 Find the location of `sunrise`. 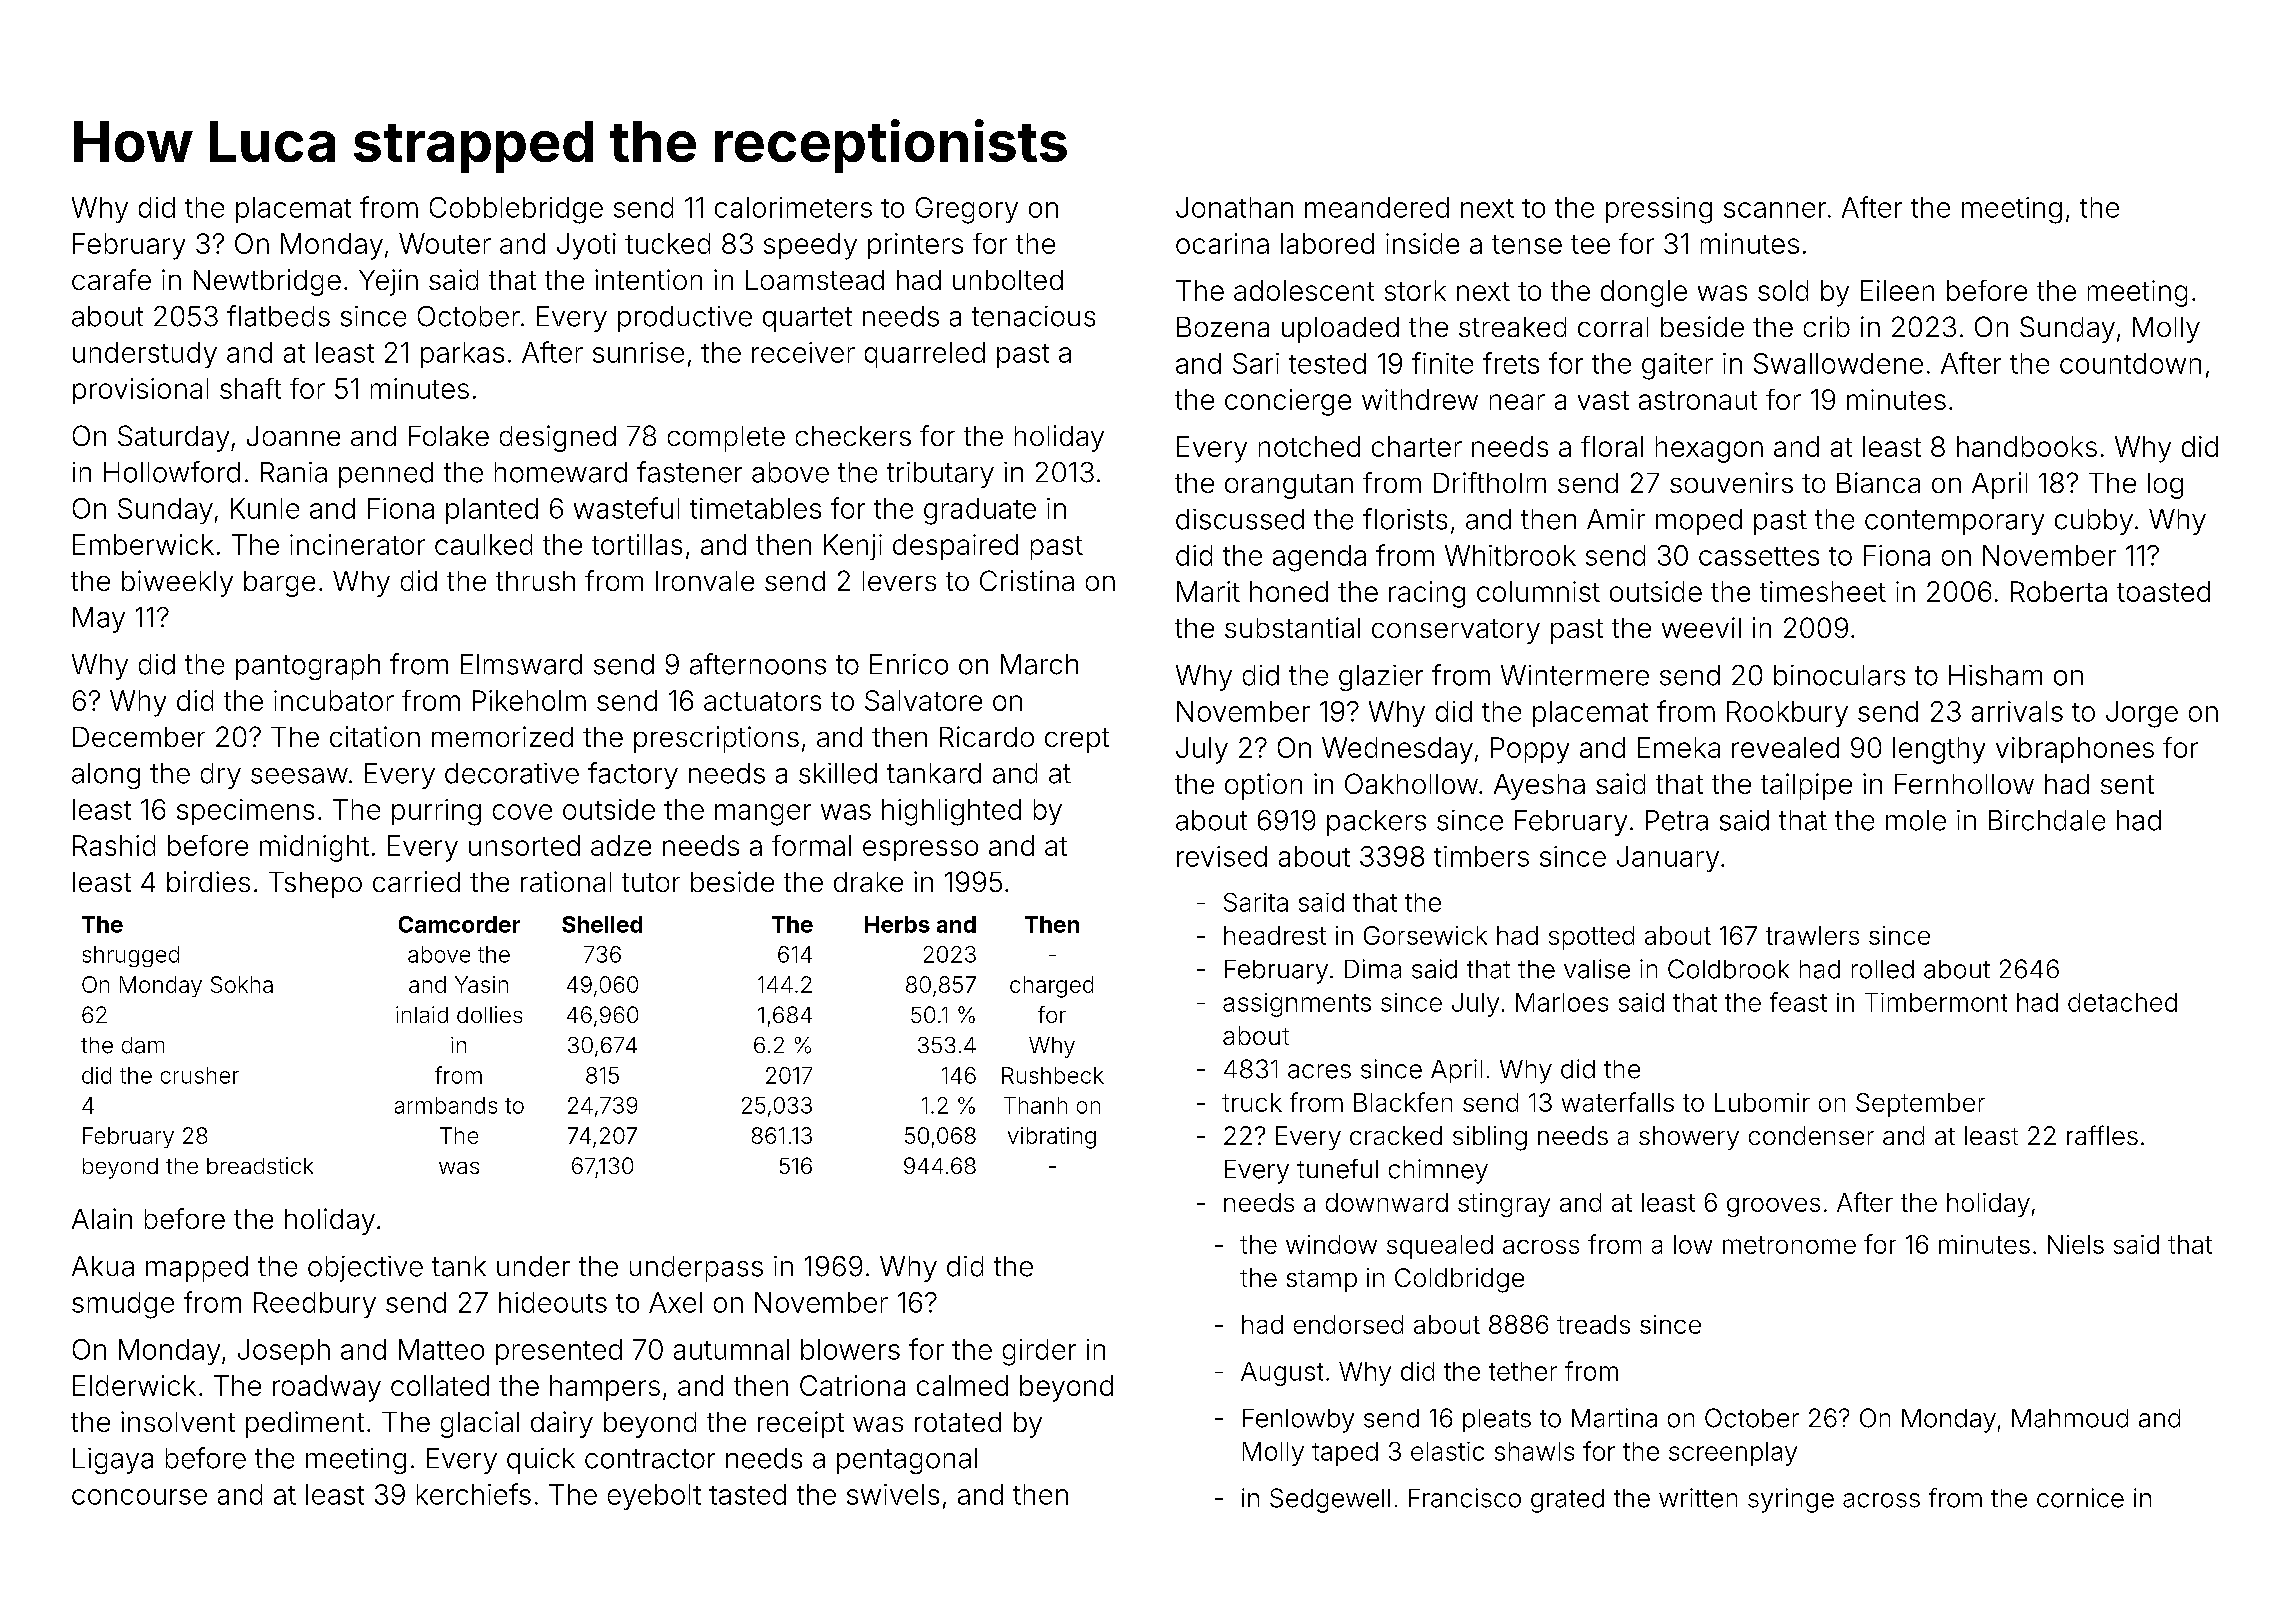

sunrise is located at coordinates (638, 352).
